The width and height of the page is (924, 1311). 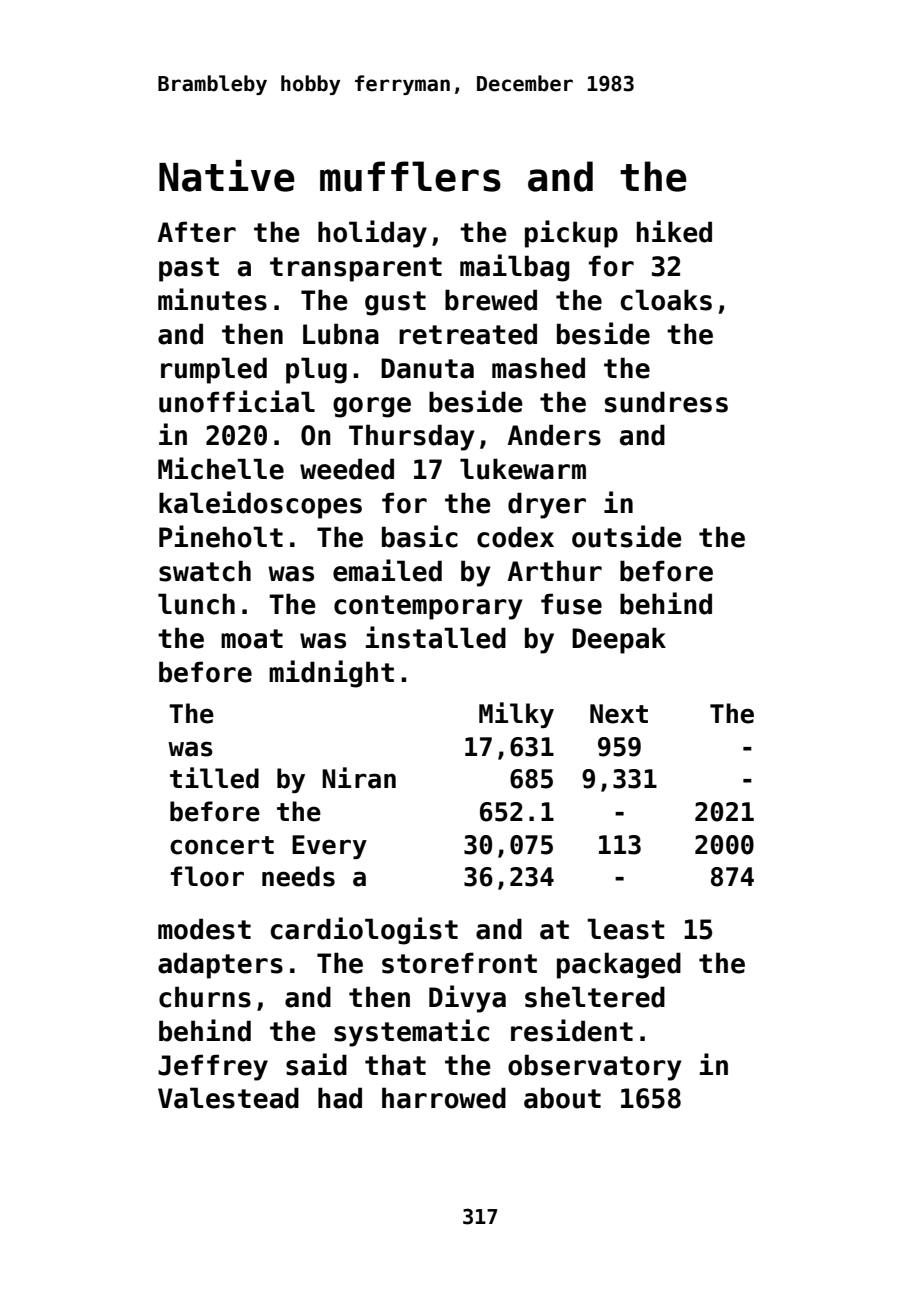 What do you see at coordinates (516, 715) in the page?
I see `Milky` at bounding box center [516, 715].
